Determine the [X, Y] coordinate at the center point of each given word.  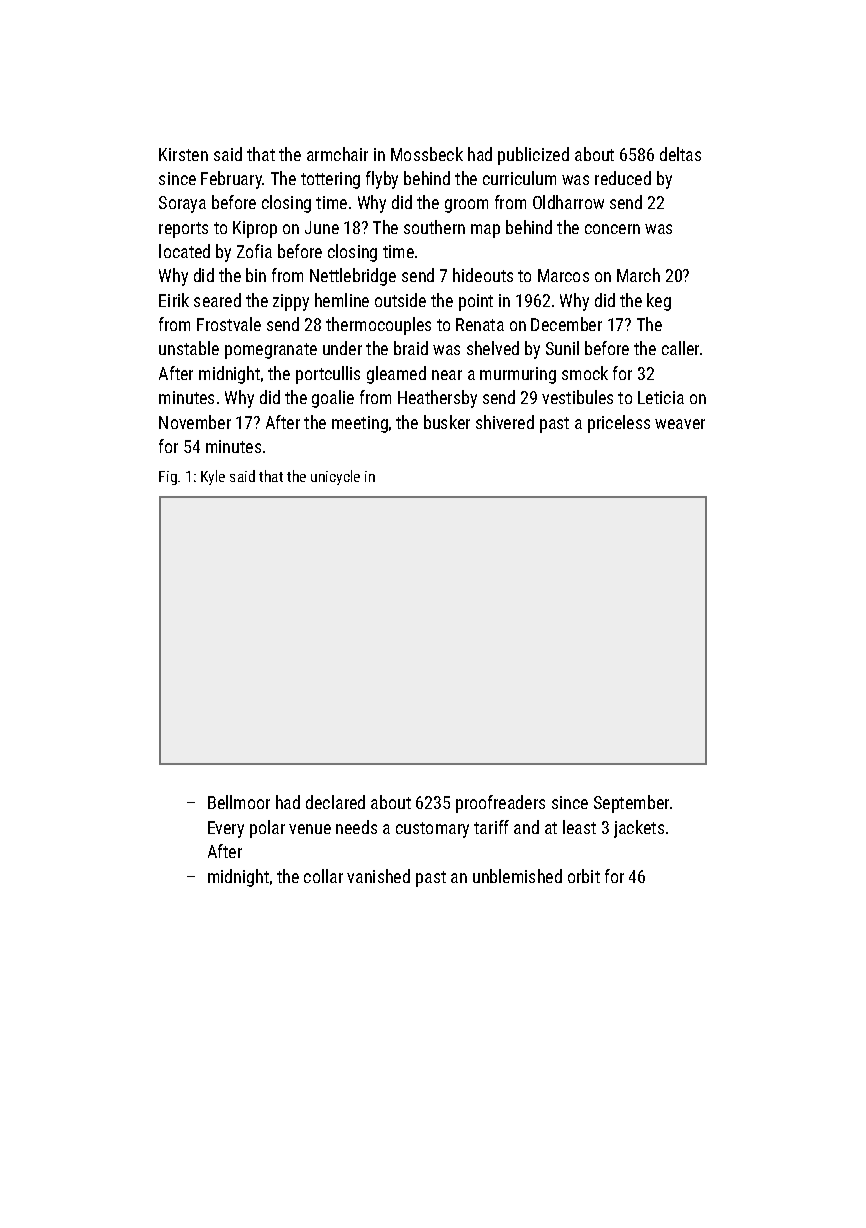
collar [323, 876]
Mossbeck [427, 154]
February [232, 180]
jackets [639, 829]
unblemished [517, 876]
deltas [680, 154]
